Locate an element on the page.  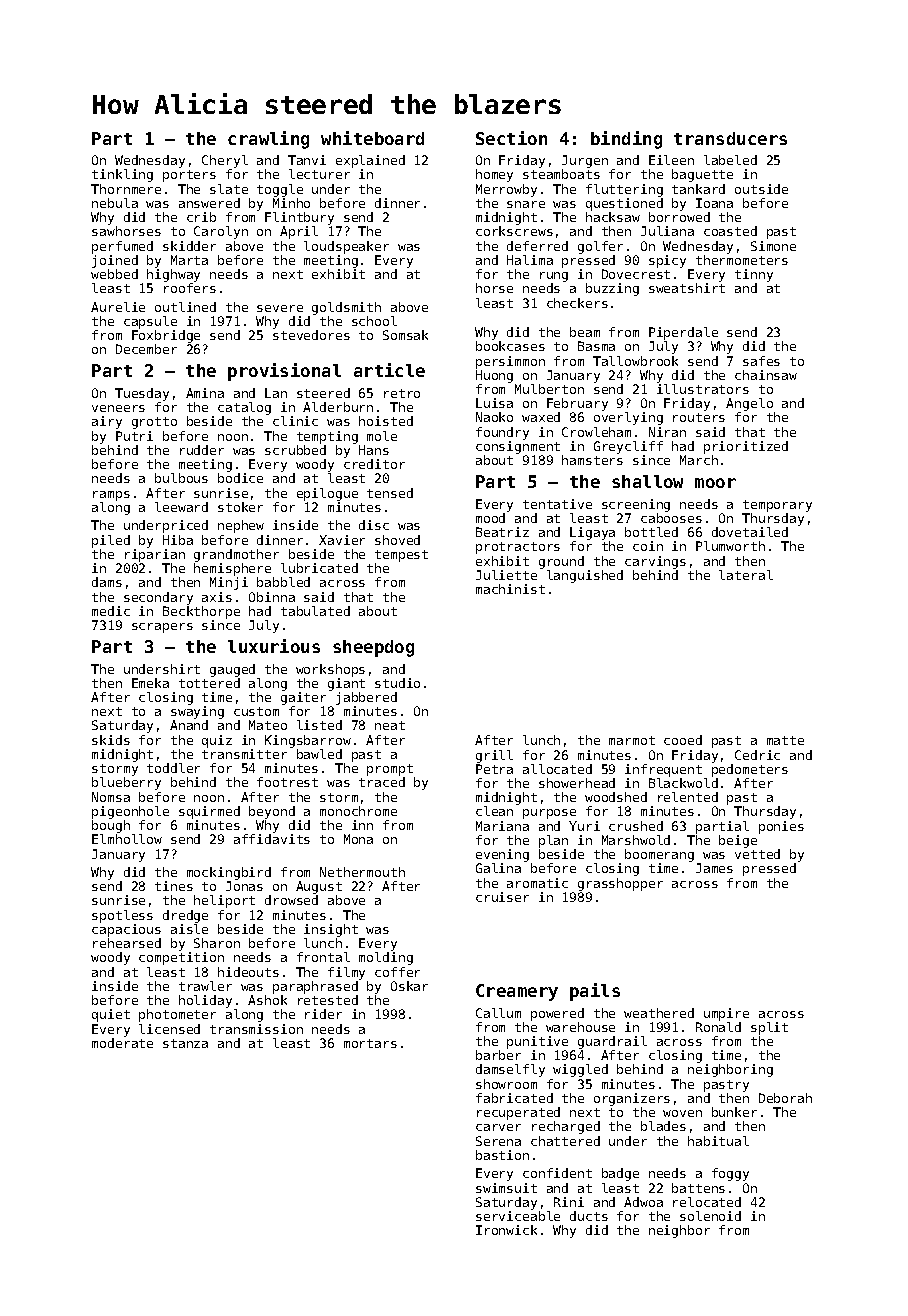
Niran is located at coordinates (667, 432).
